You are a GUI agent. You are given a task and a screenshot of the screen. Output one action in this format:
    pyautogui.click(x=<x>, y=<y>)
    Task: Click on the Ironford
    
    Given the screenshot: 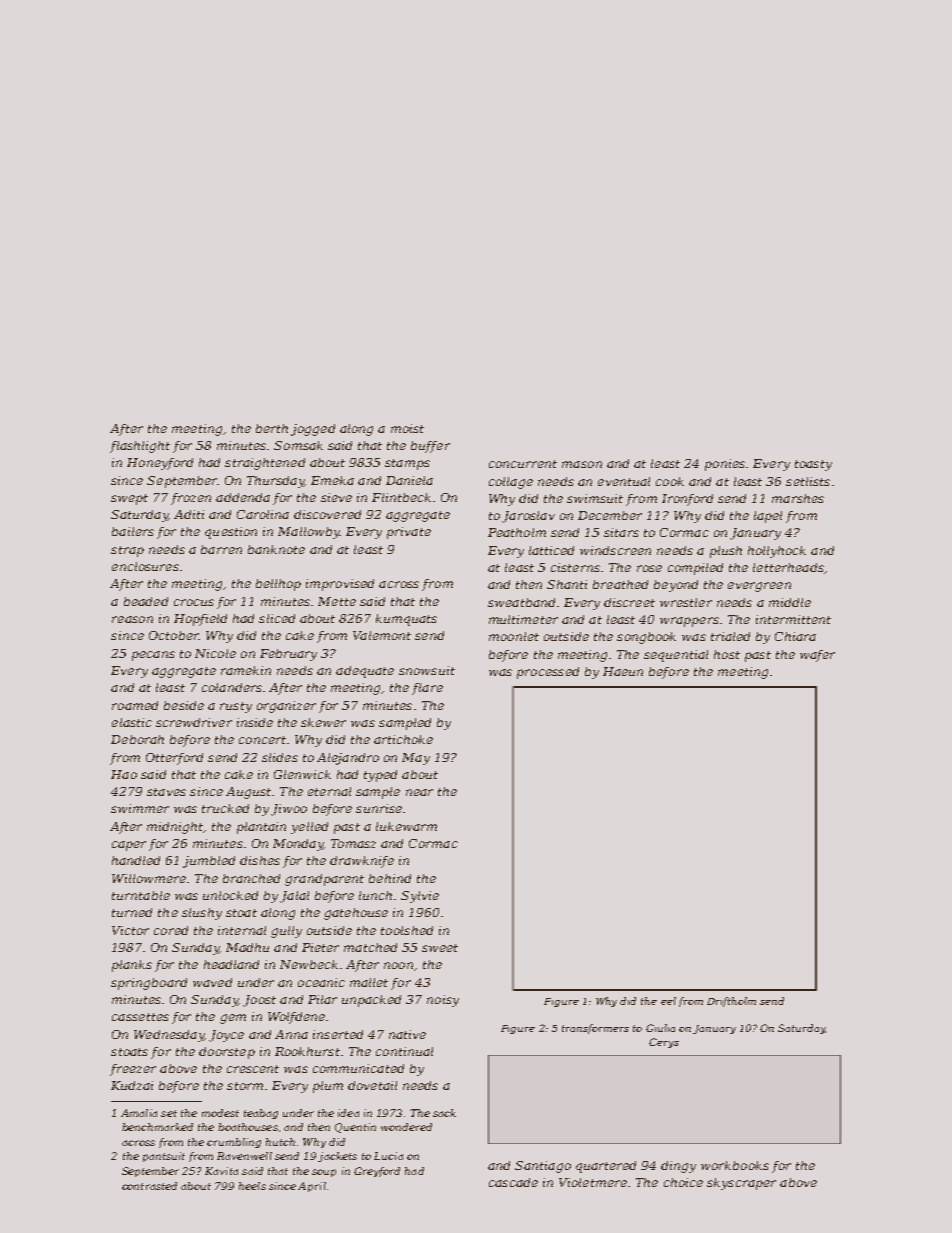 What is the action you would take?
    pyautogui.click(x=687, y=500)
